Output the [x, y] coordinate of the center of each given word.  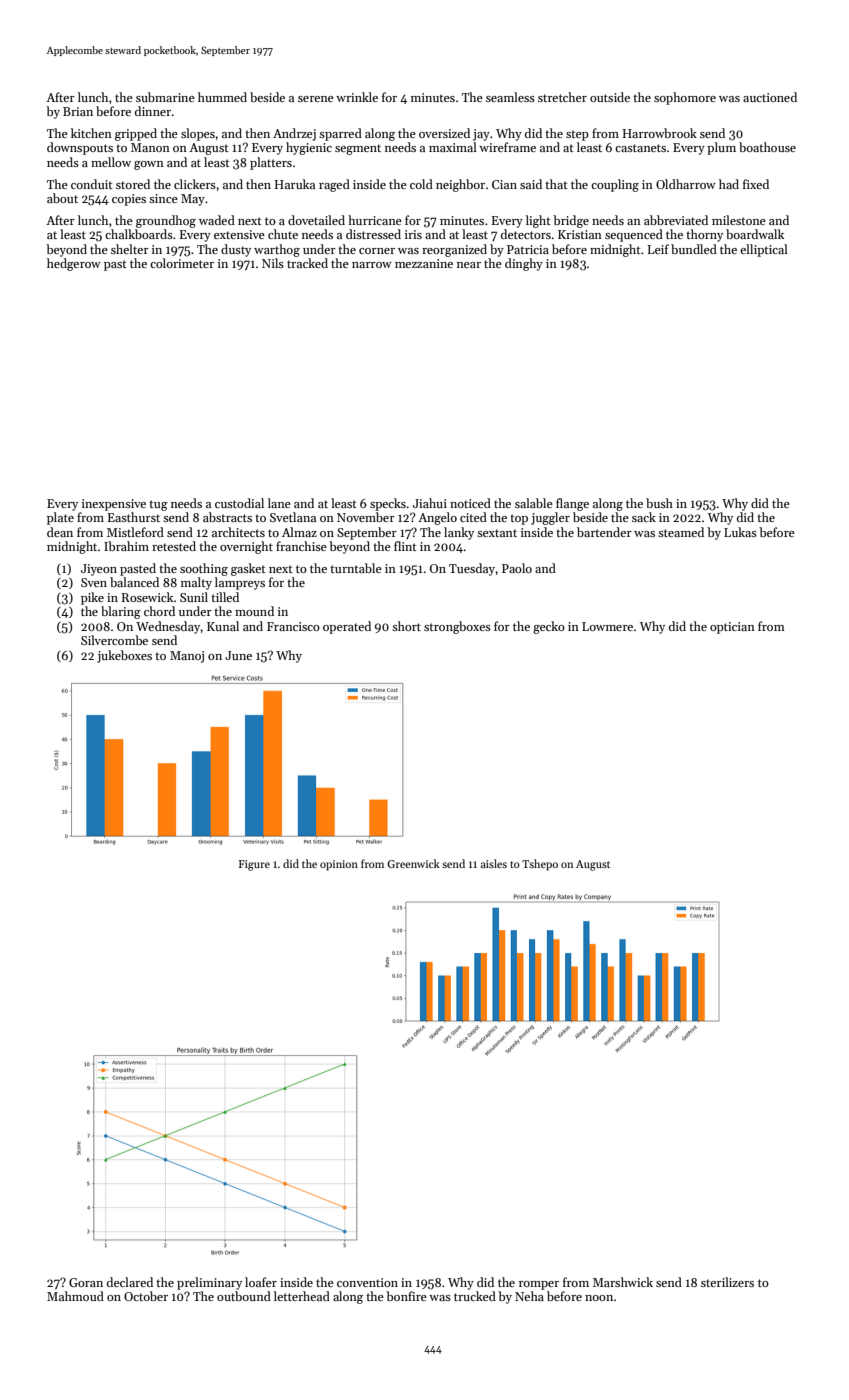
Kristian [580, 234]
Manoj [187, 657]
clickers [195, 184]
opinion [339, 865]
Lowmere [607, 626]
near [469, 265]
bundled [694, 249]
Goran [86, 1282]
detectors [526, 234]
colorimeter [182, 263]
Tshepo [540, 865]
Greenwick [413, 863]
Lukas [740, 532]
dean [60, 532]
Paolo [517, 568]
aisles [494, 863]
